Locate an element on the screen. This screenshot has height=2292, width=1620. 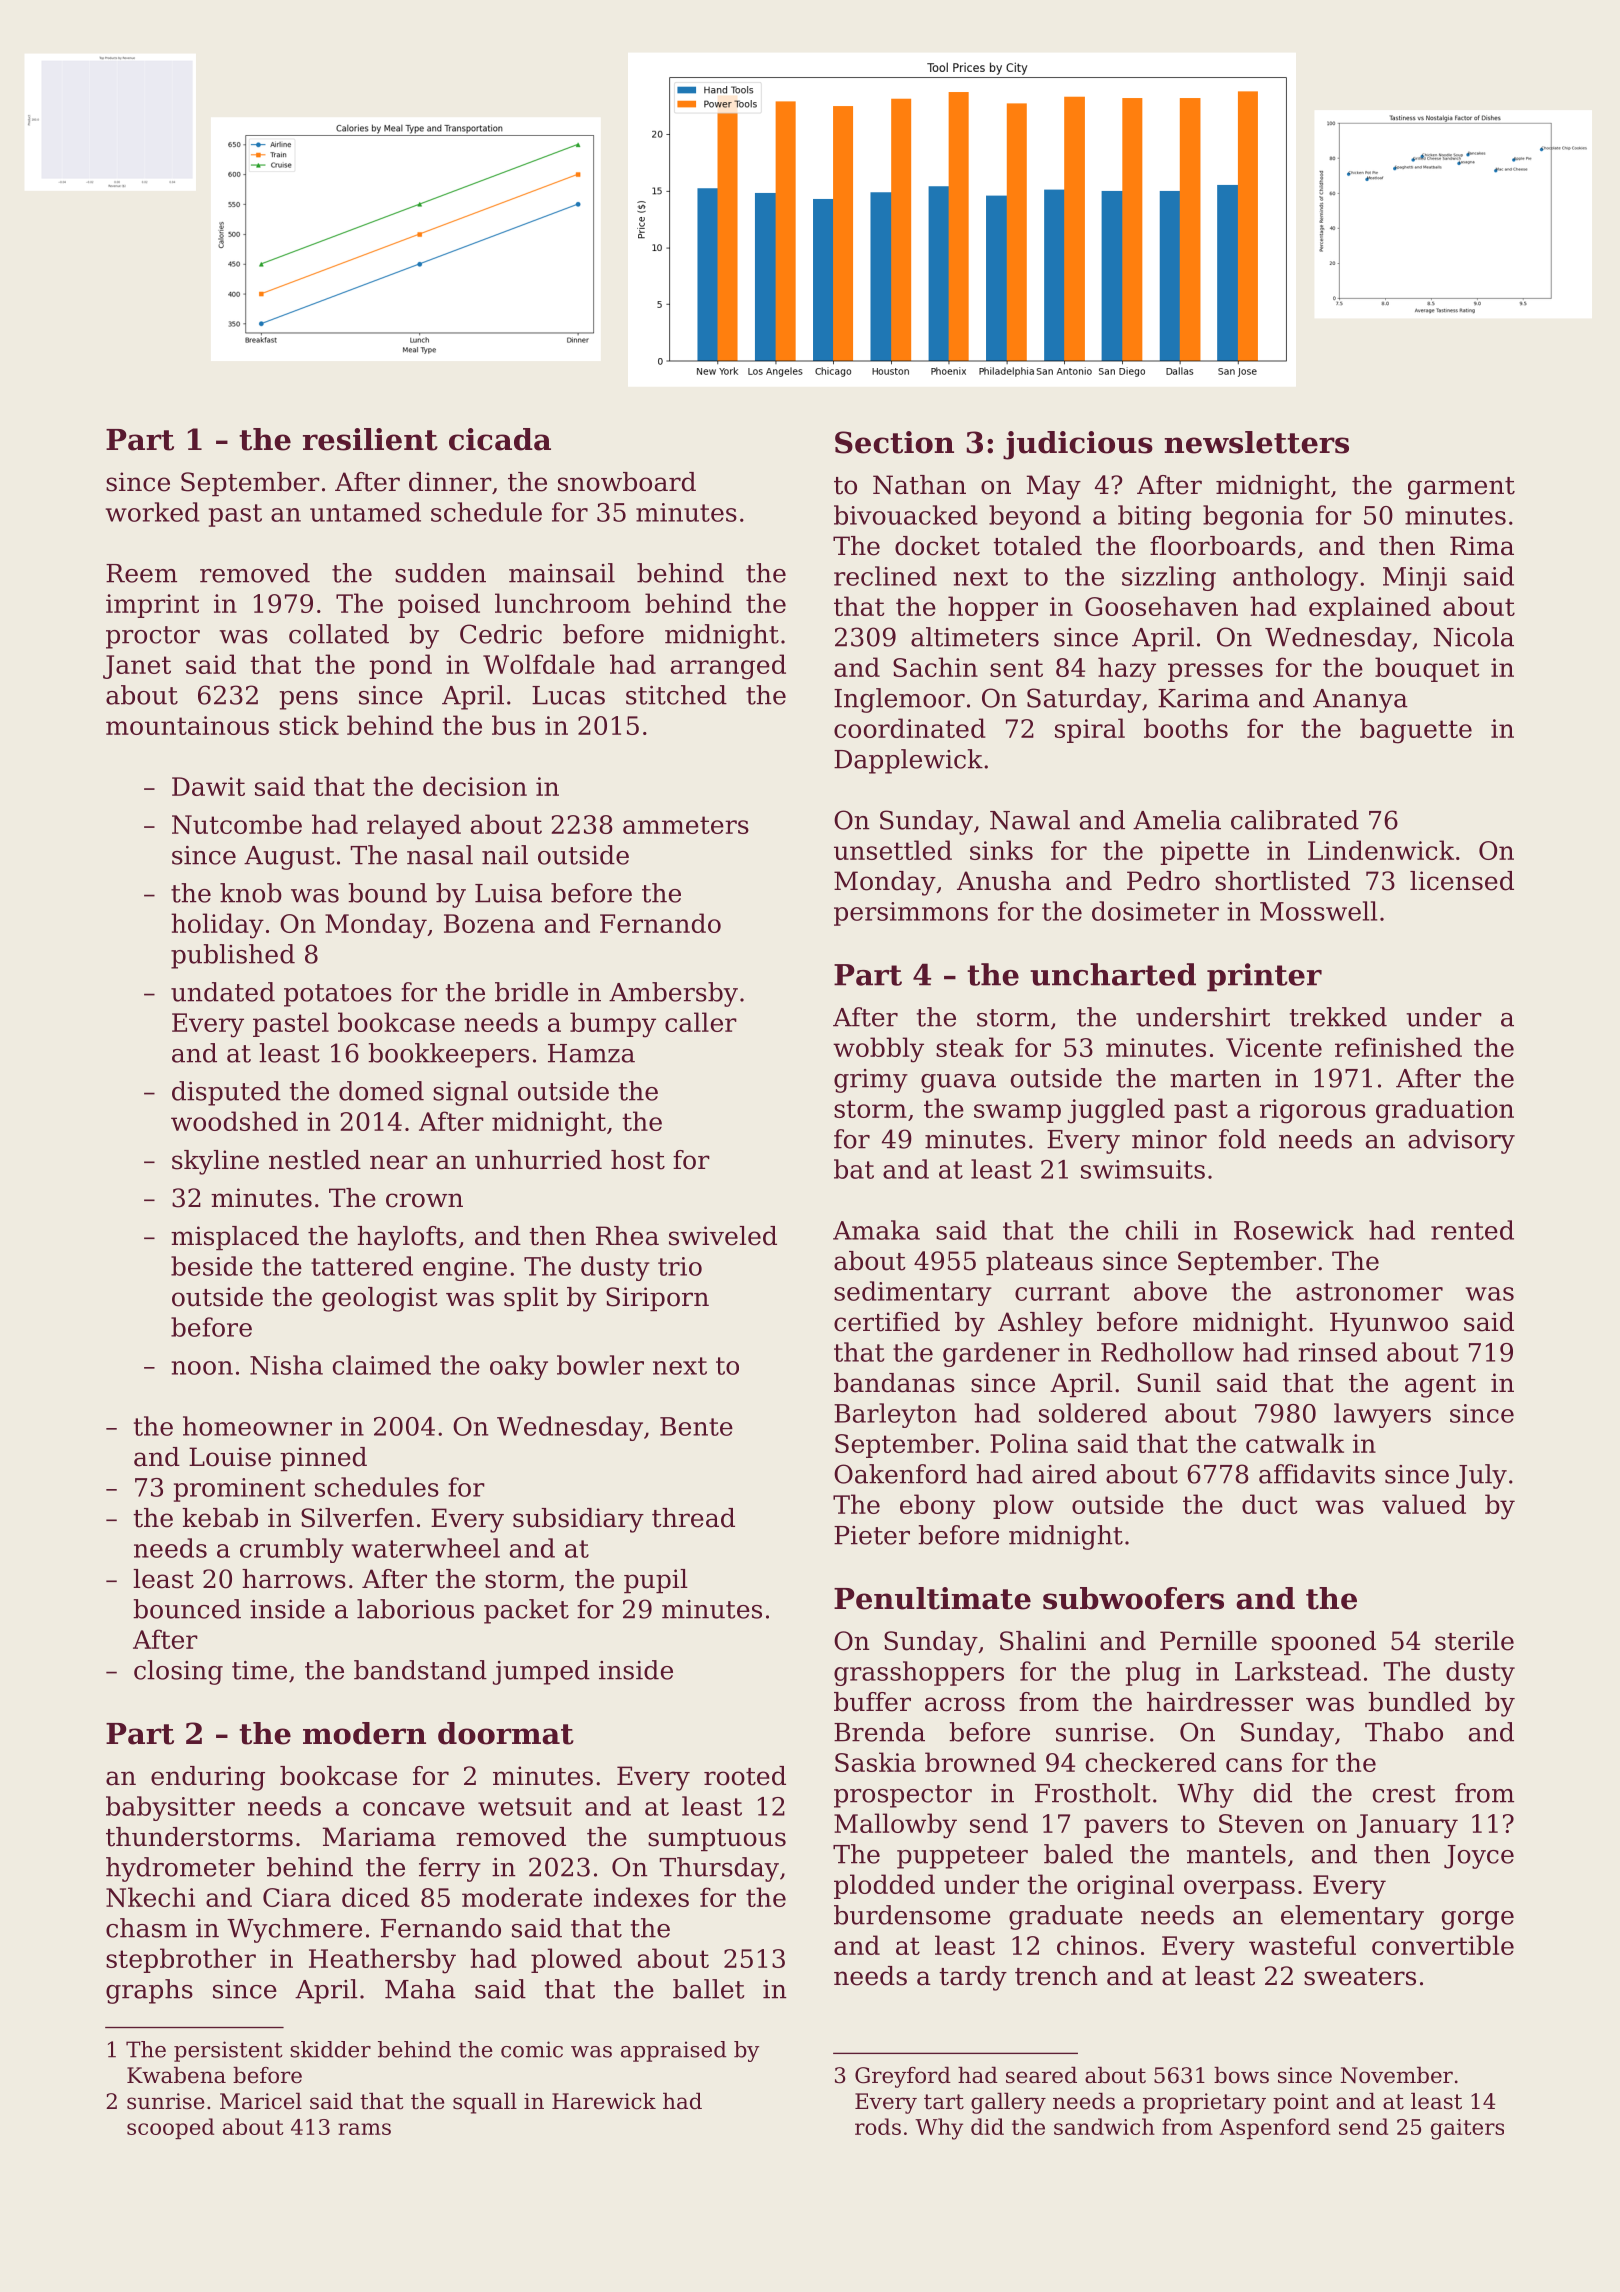
sudden is located at coordinates (440, 573).
